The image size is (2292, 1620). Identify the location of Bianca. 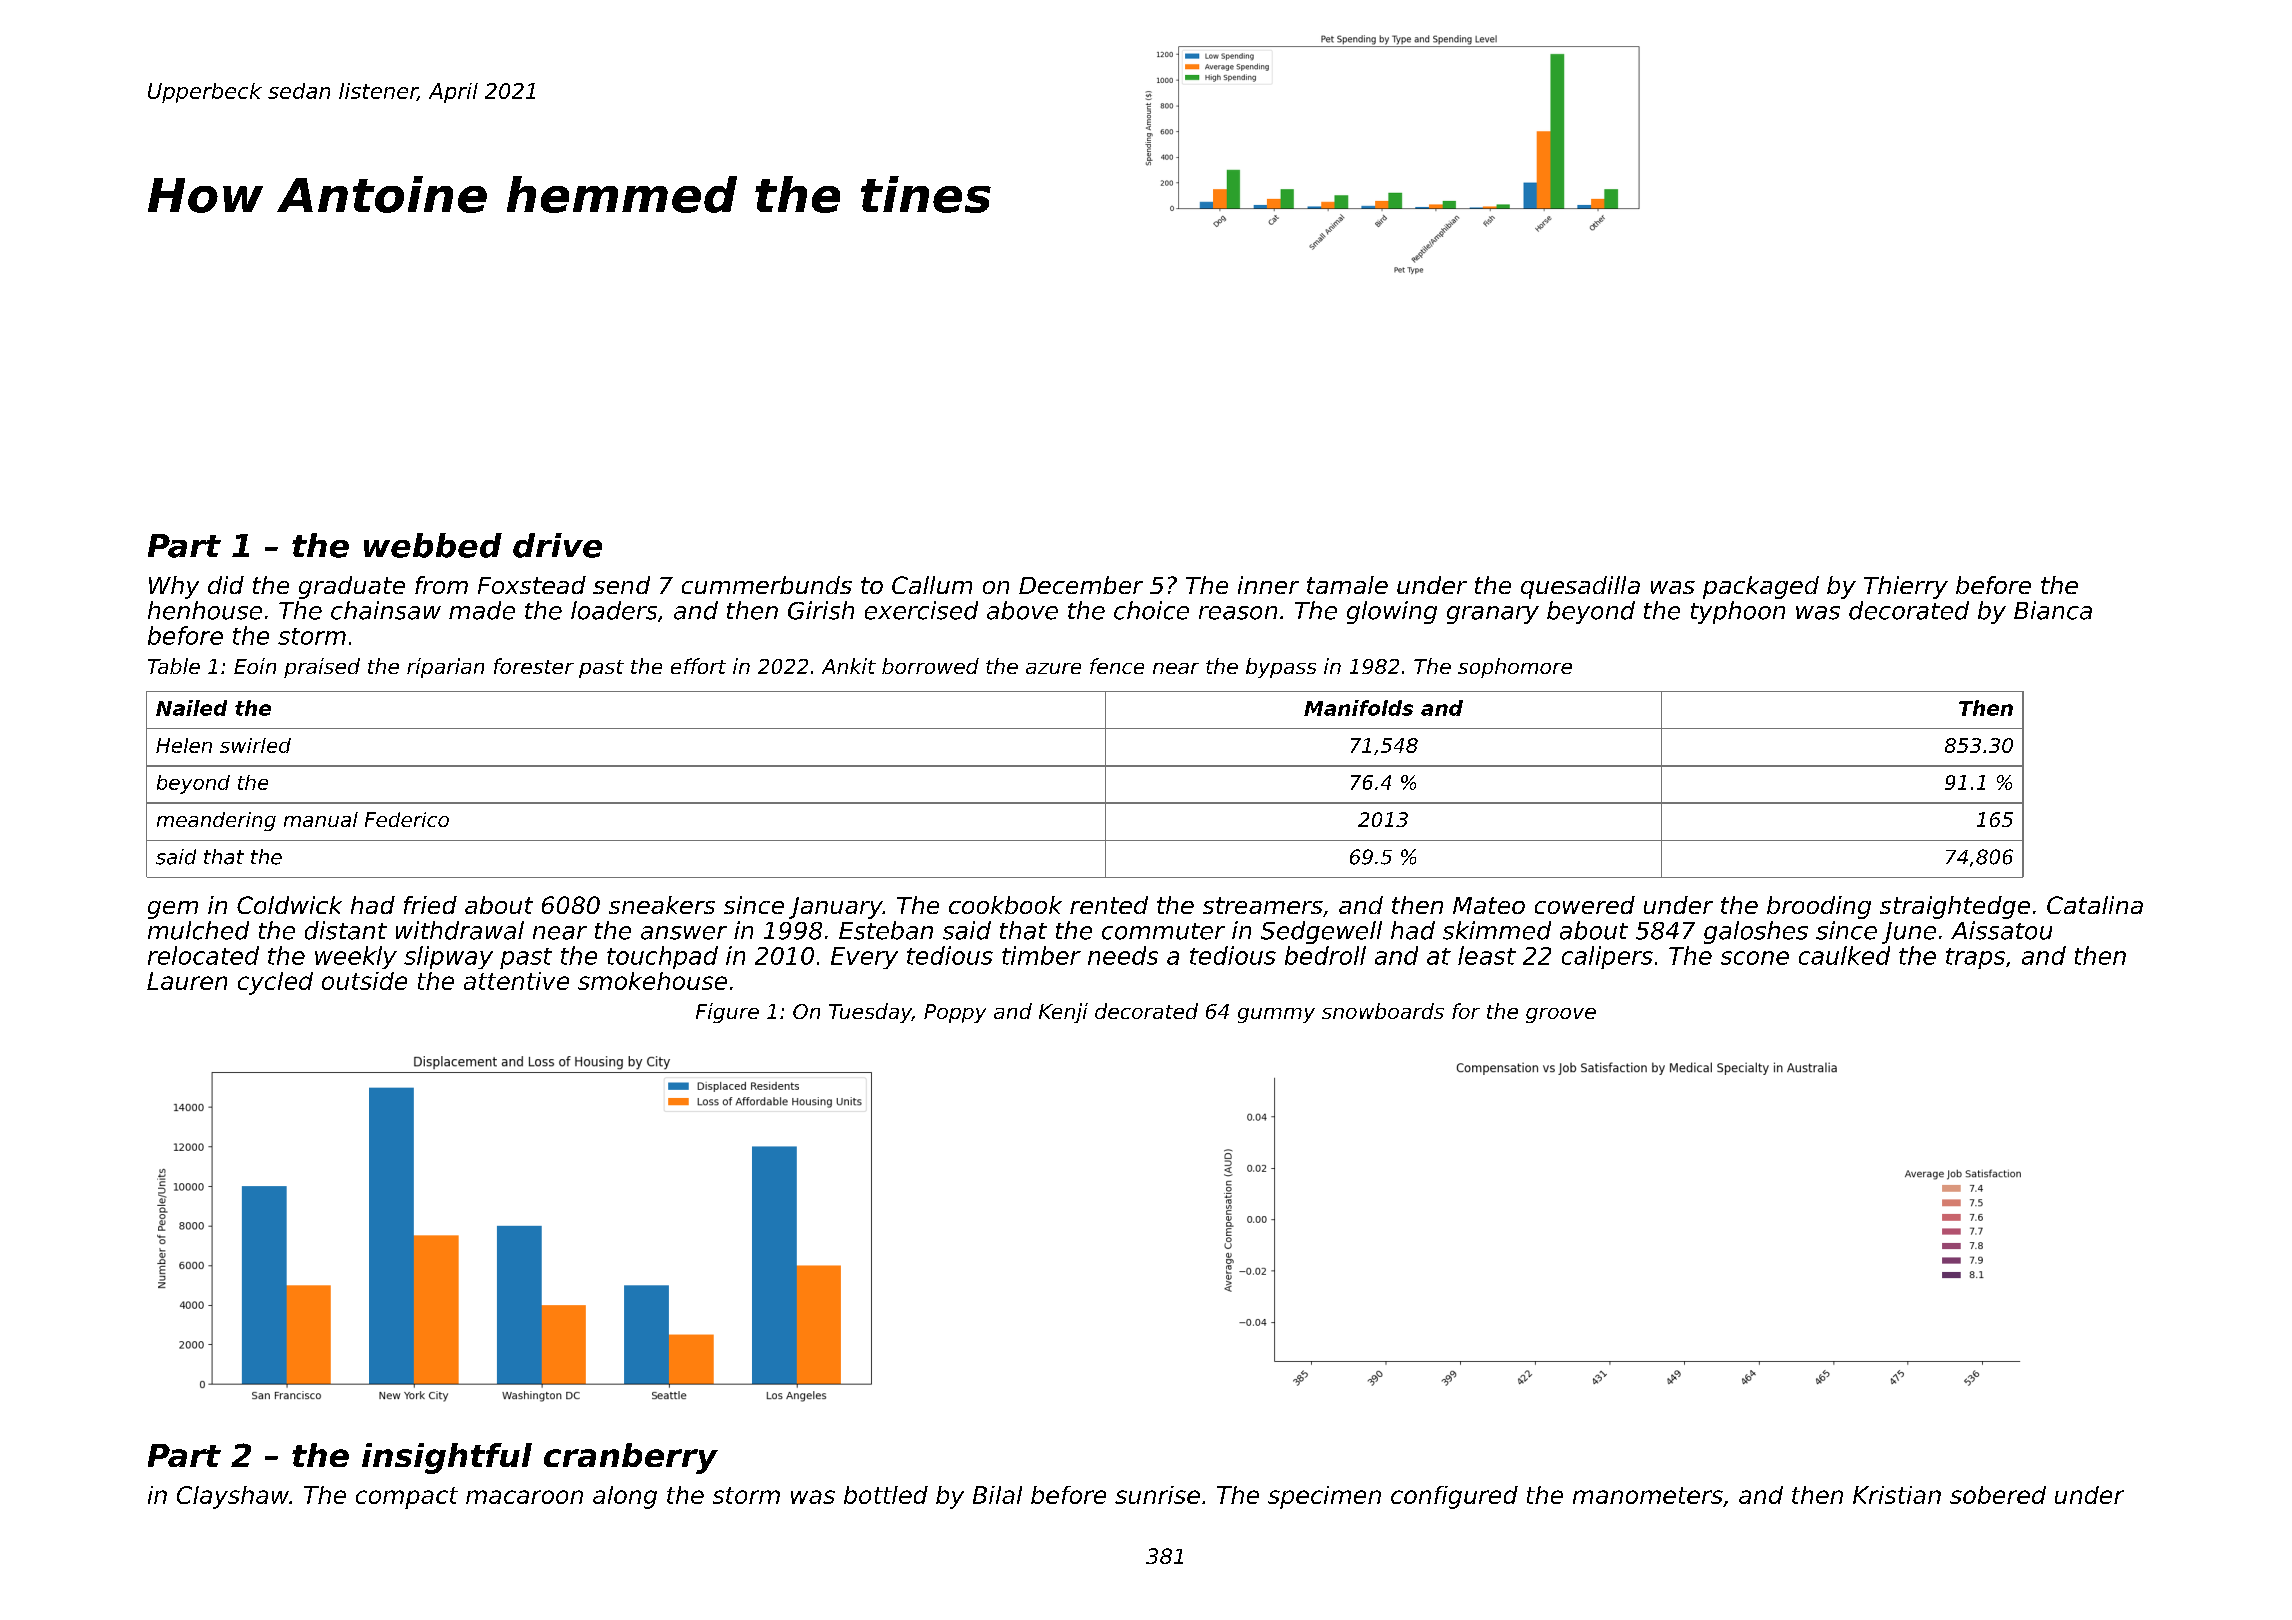
(2053, 610).
